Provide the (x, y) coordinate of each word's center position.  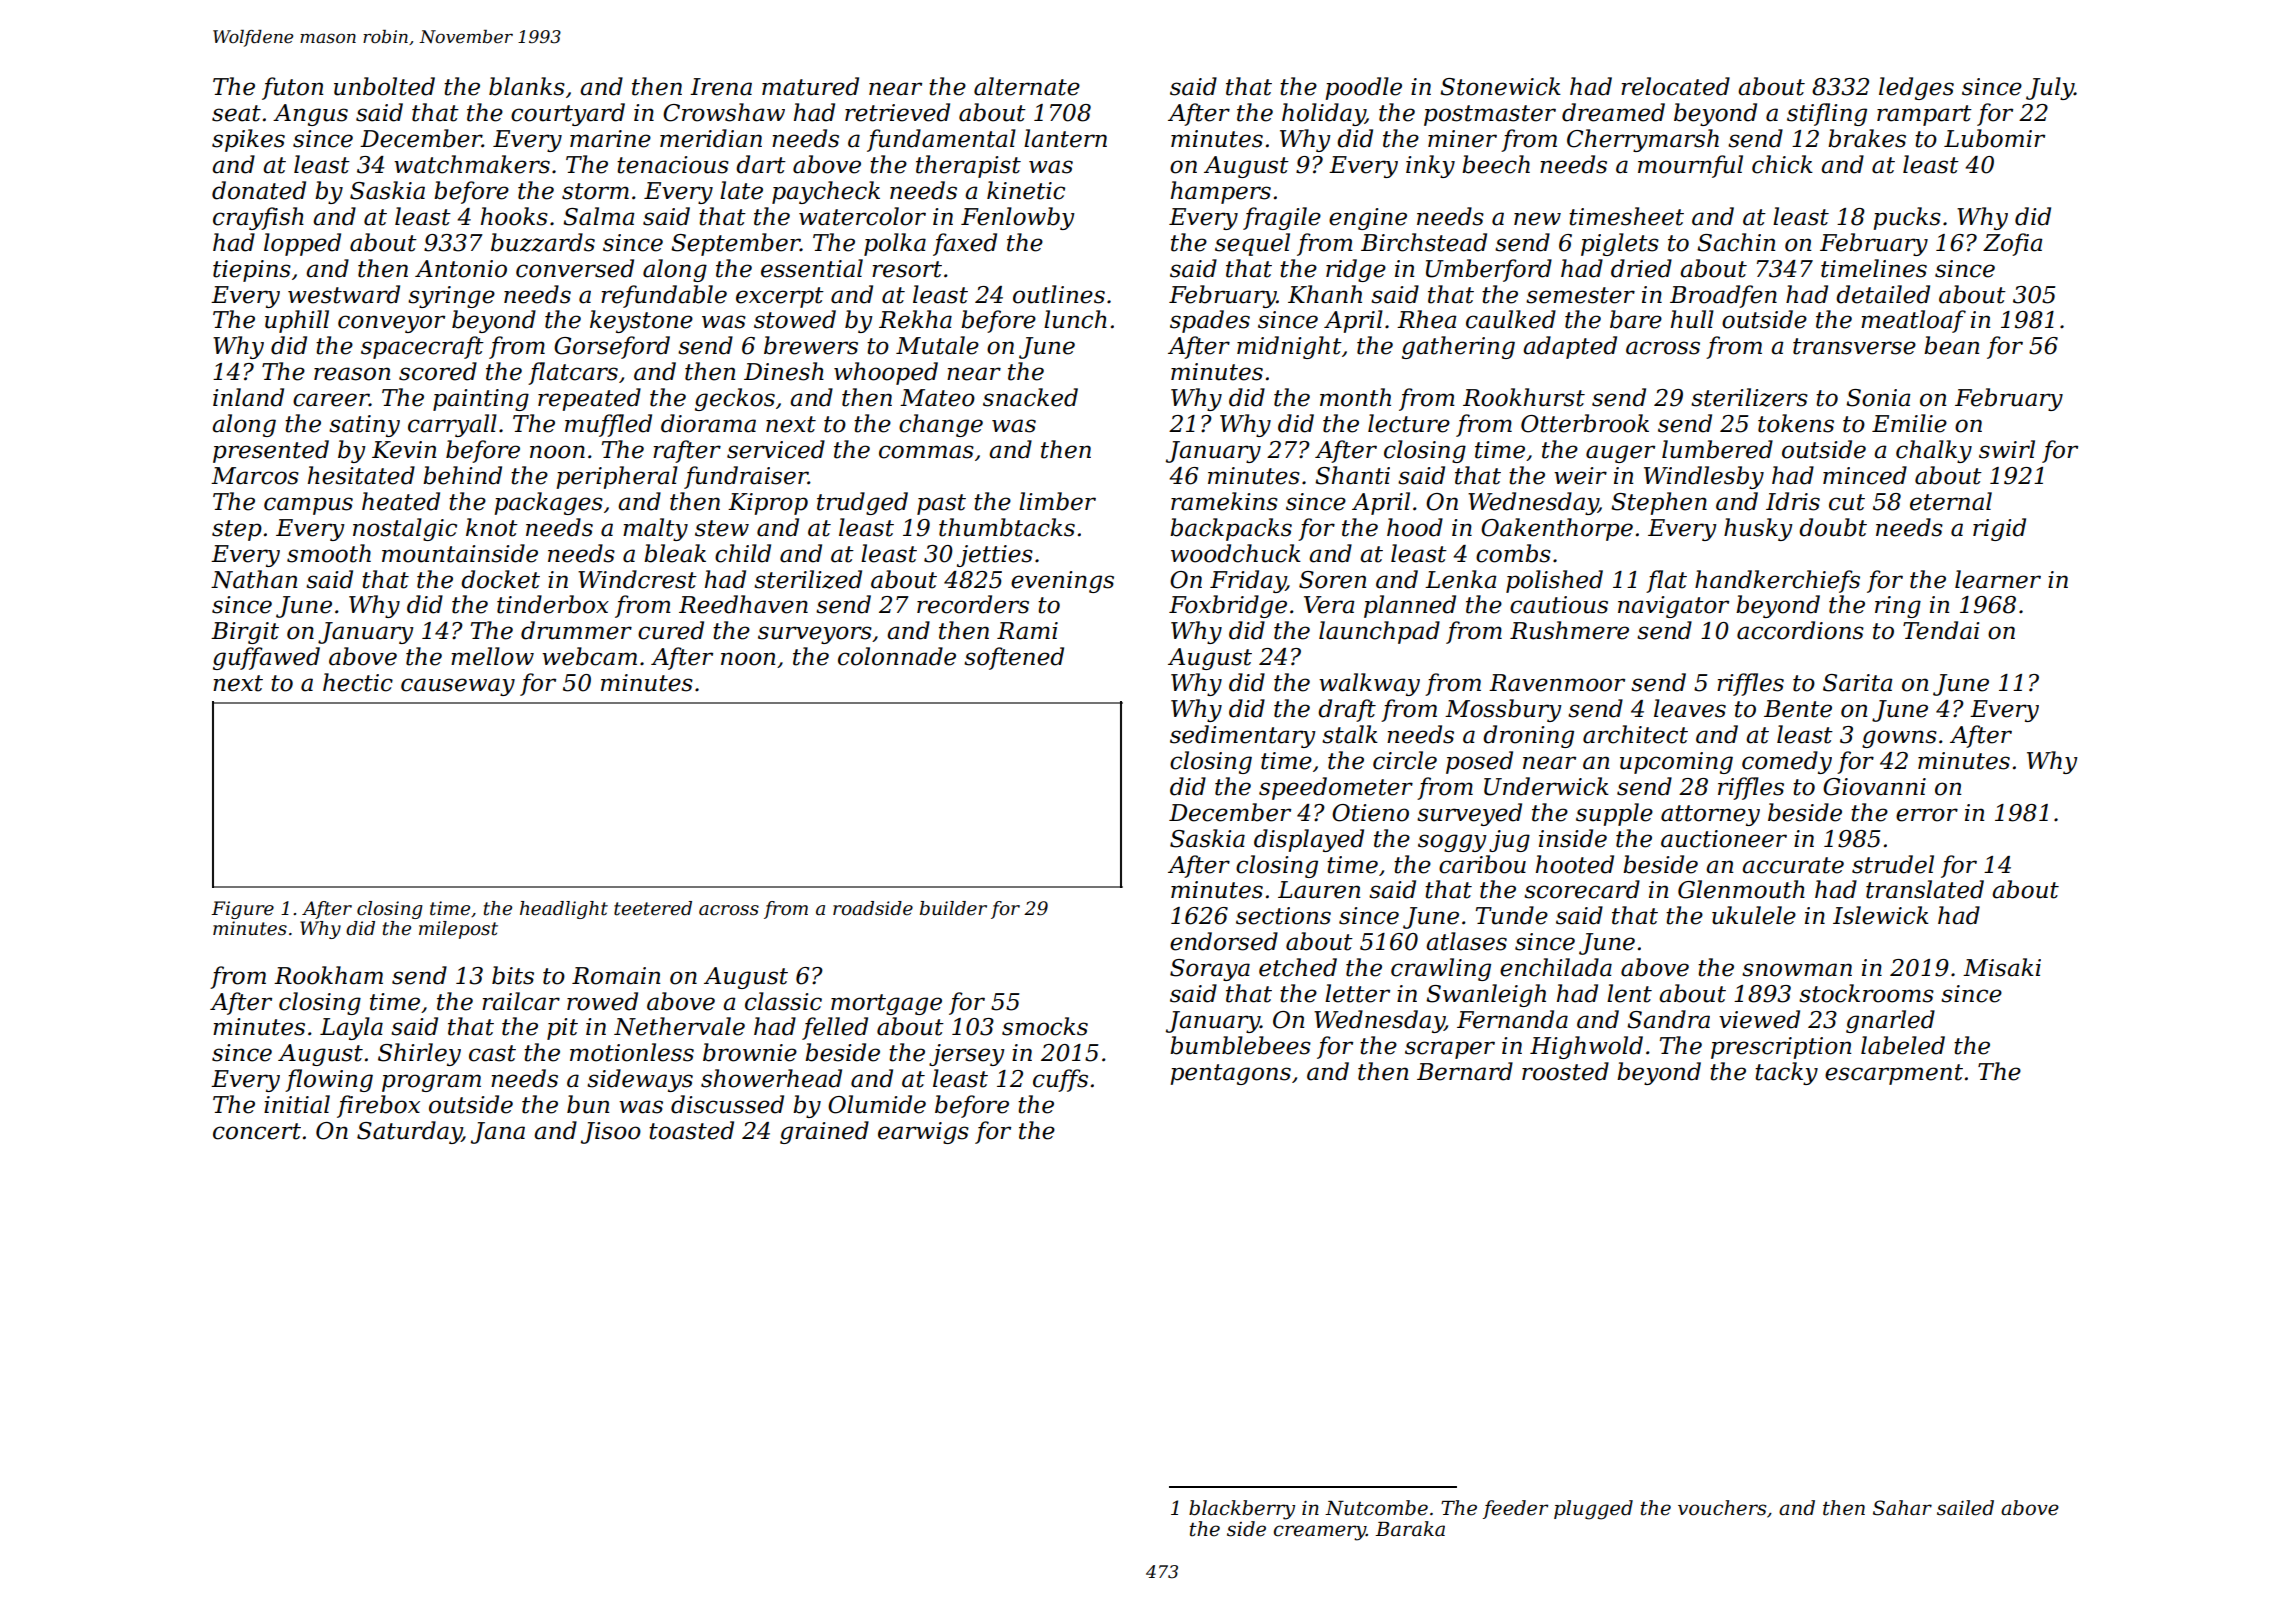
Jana (498, 1133)
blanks (527, 86)
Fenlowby (1018, 218)
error (1927, 815)
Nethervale (679, 1026)
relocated (1675, 86)
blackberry (1242, 1510)
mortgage (886, 1004)
